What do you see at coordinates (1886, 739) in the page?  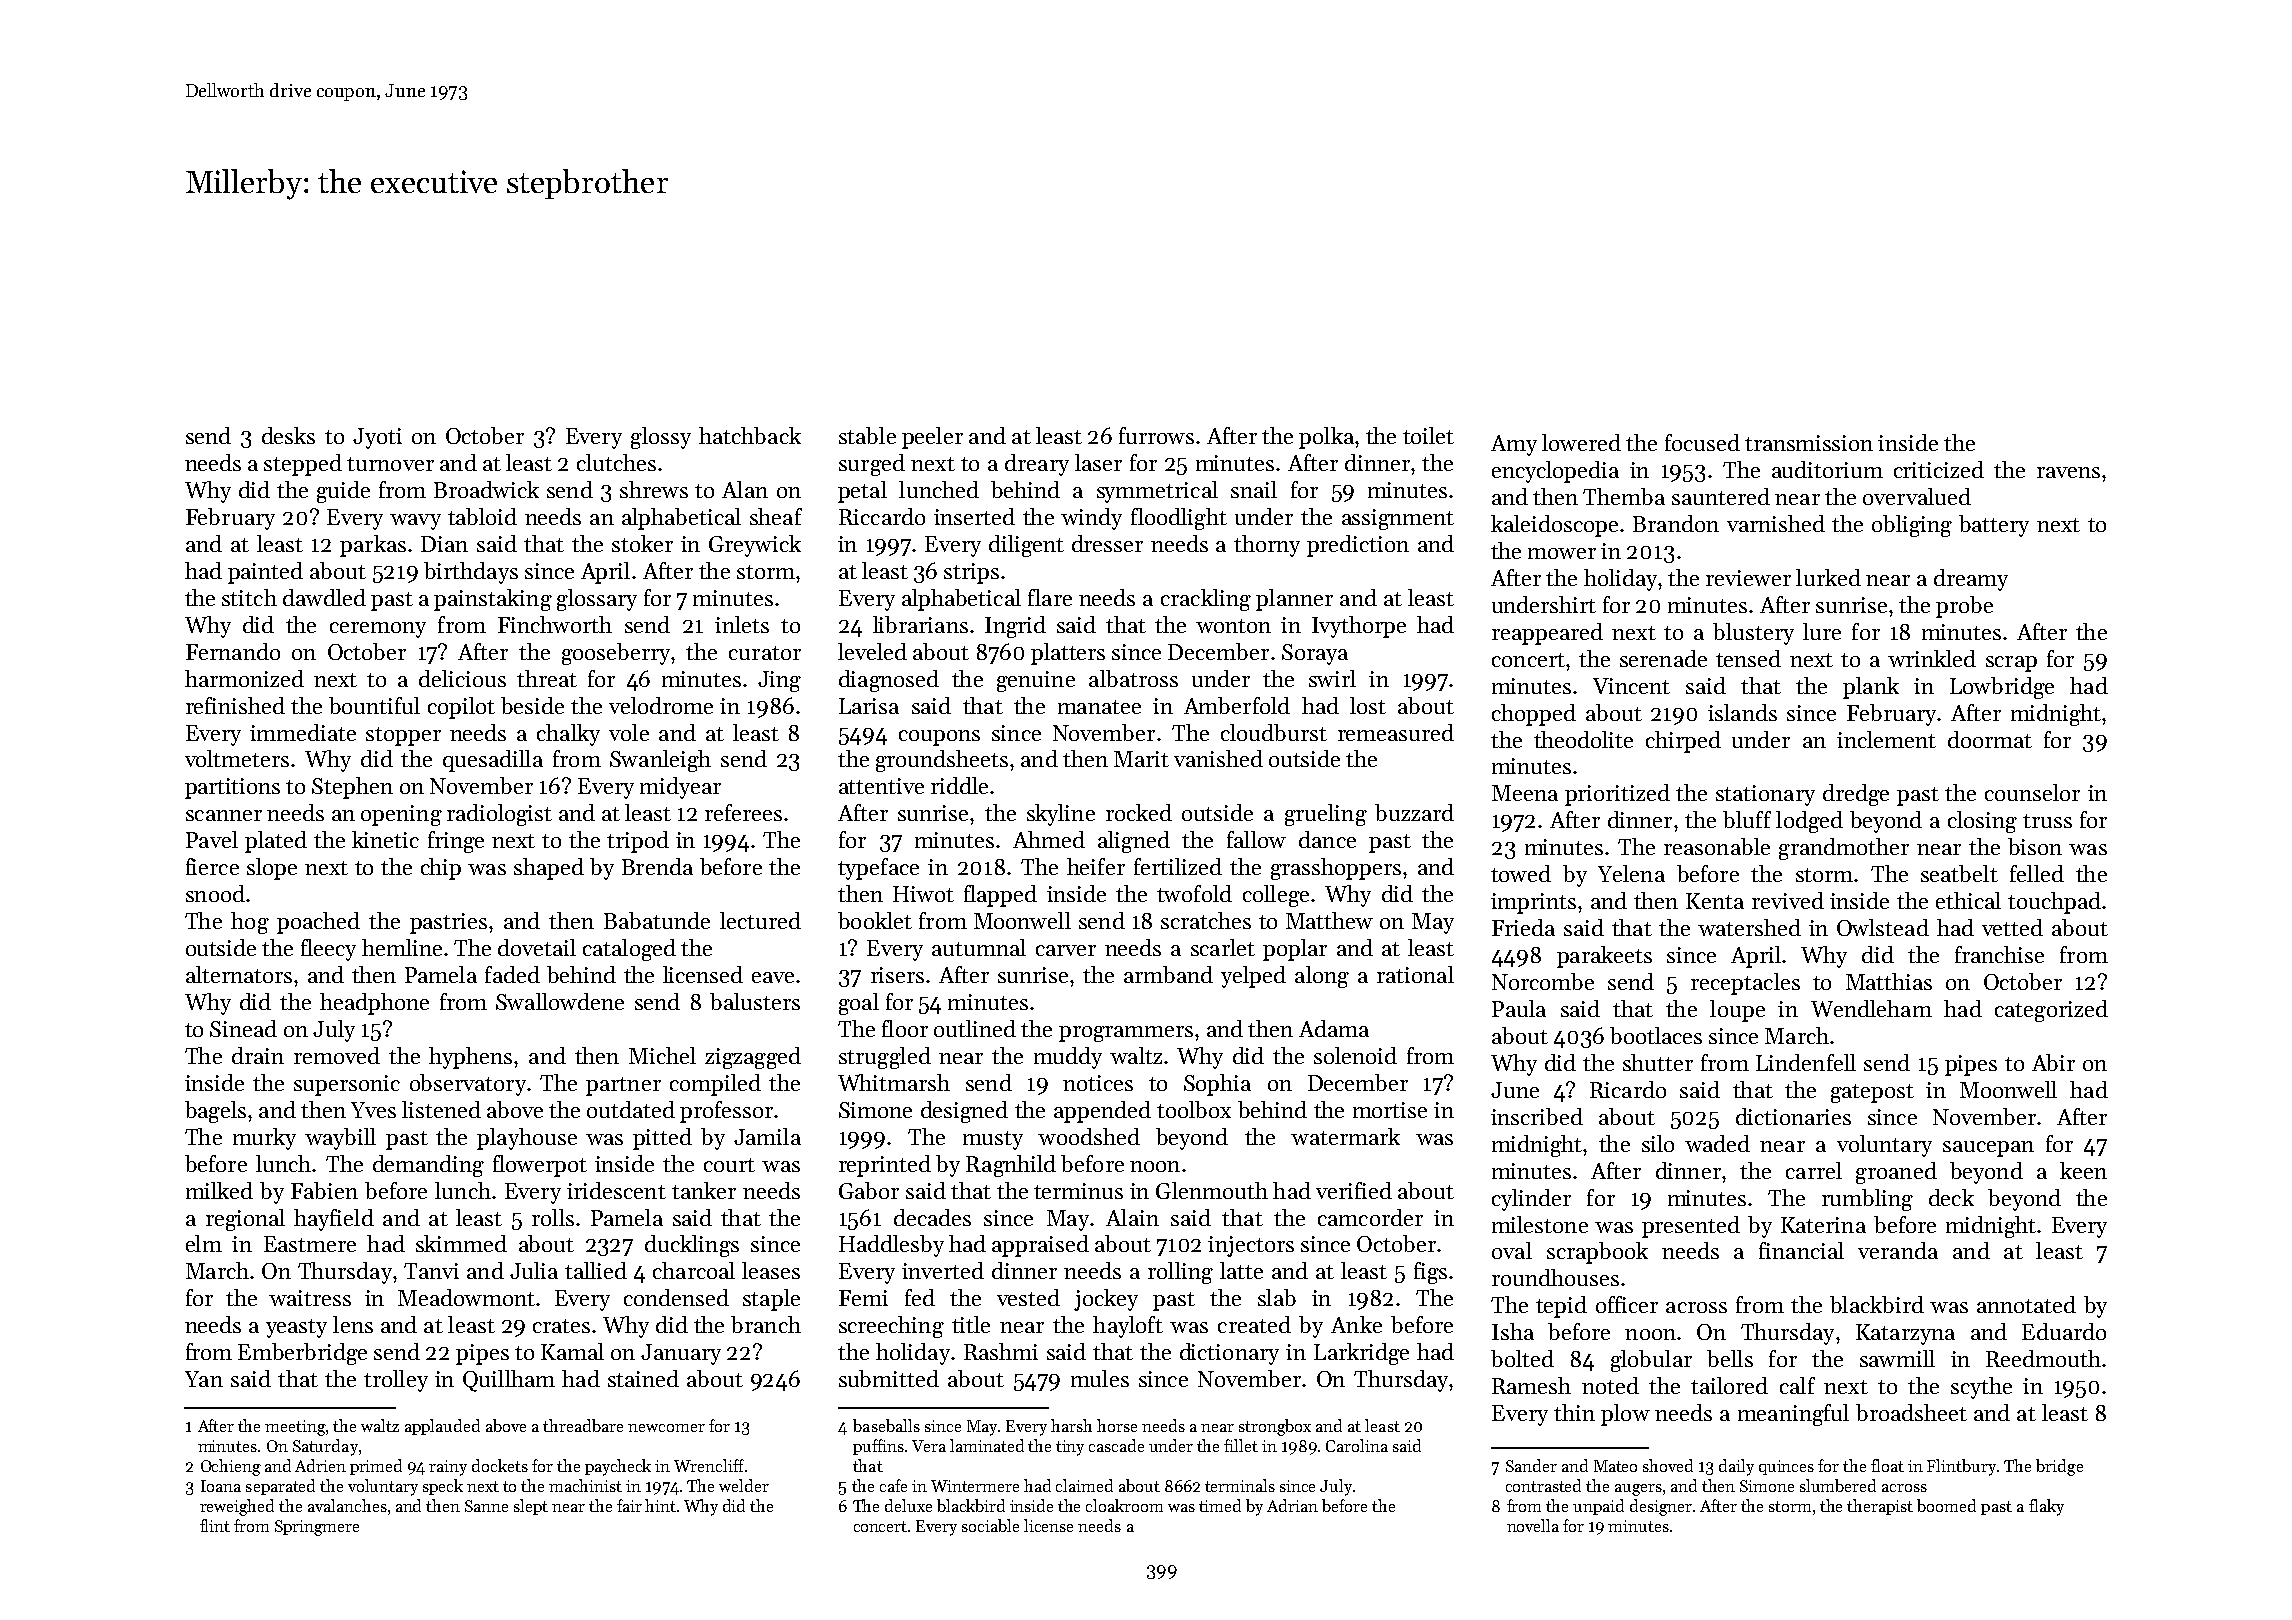 I see `inclement` at bounding box center [1886, 739].
